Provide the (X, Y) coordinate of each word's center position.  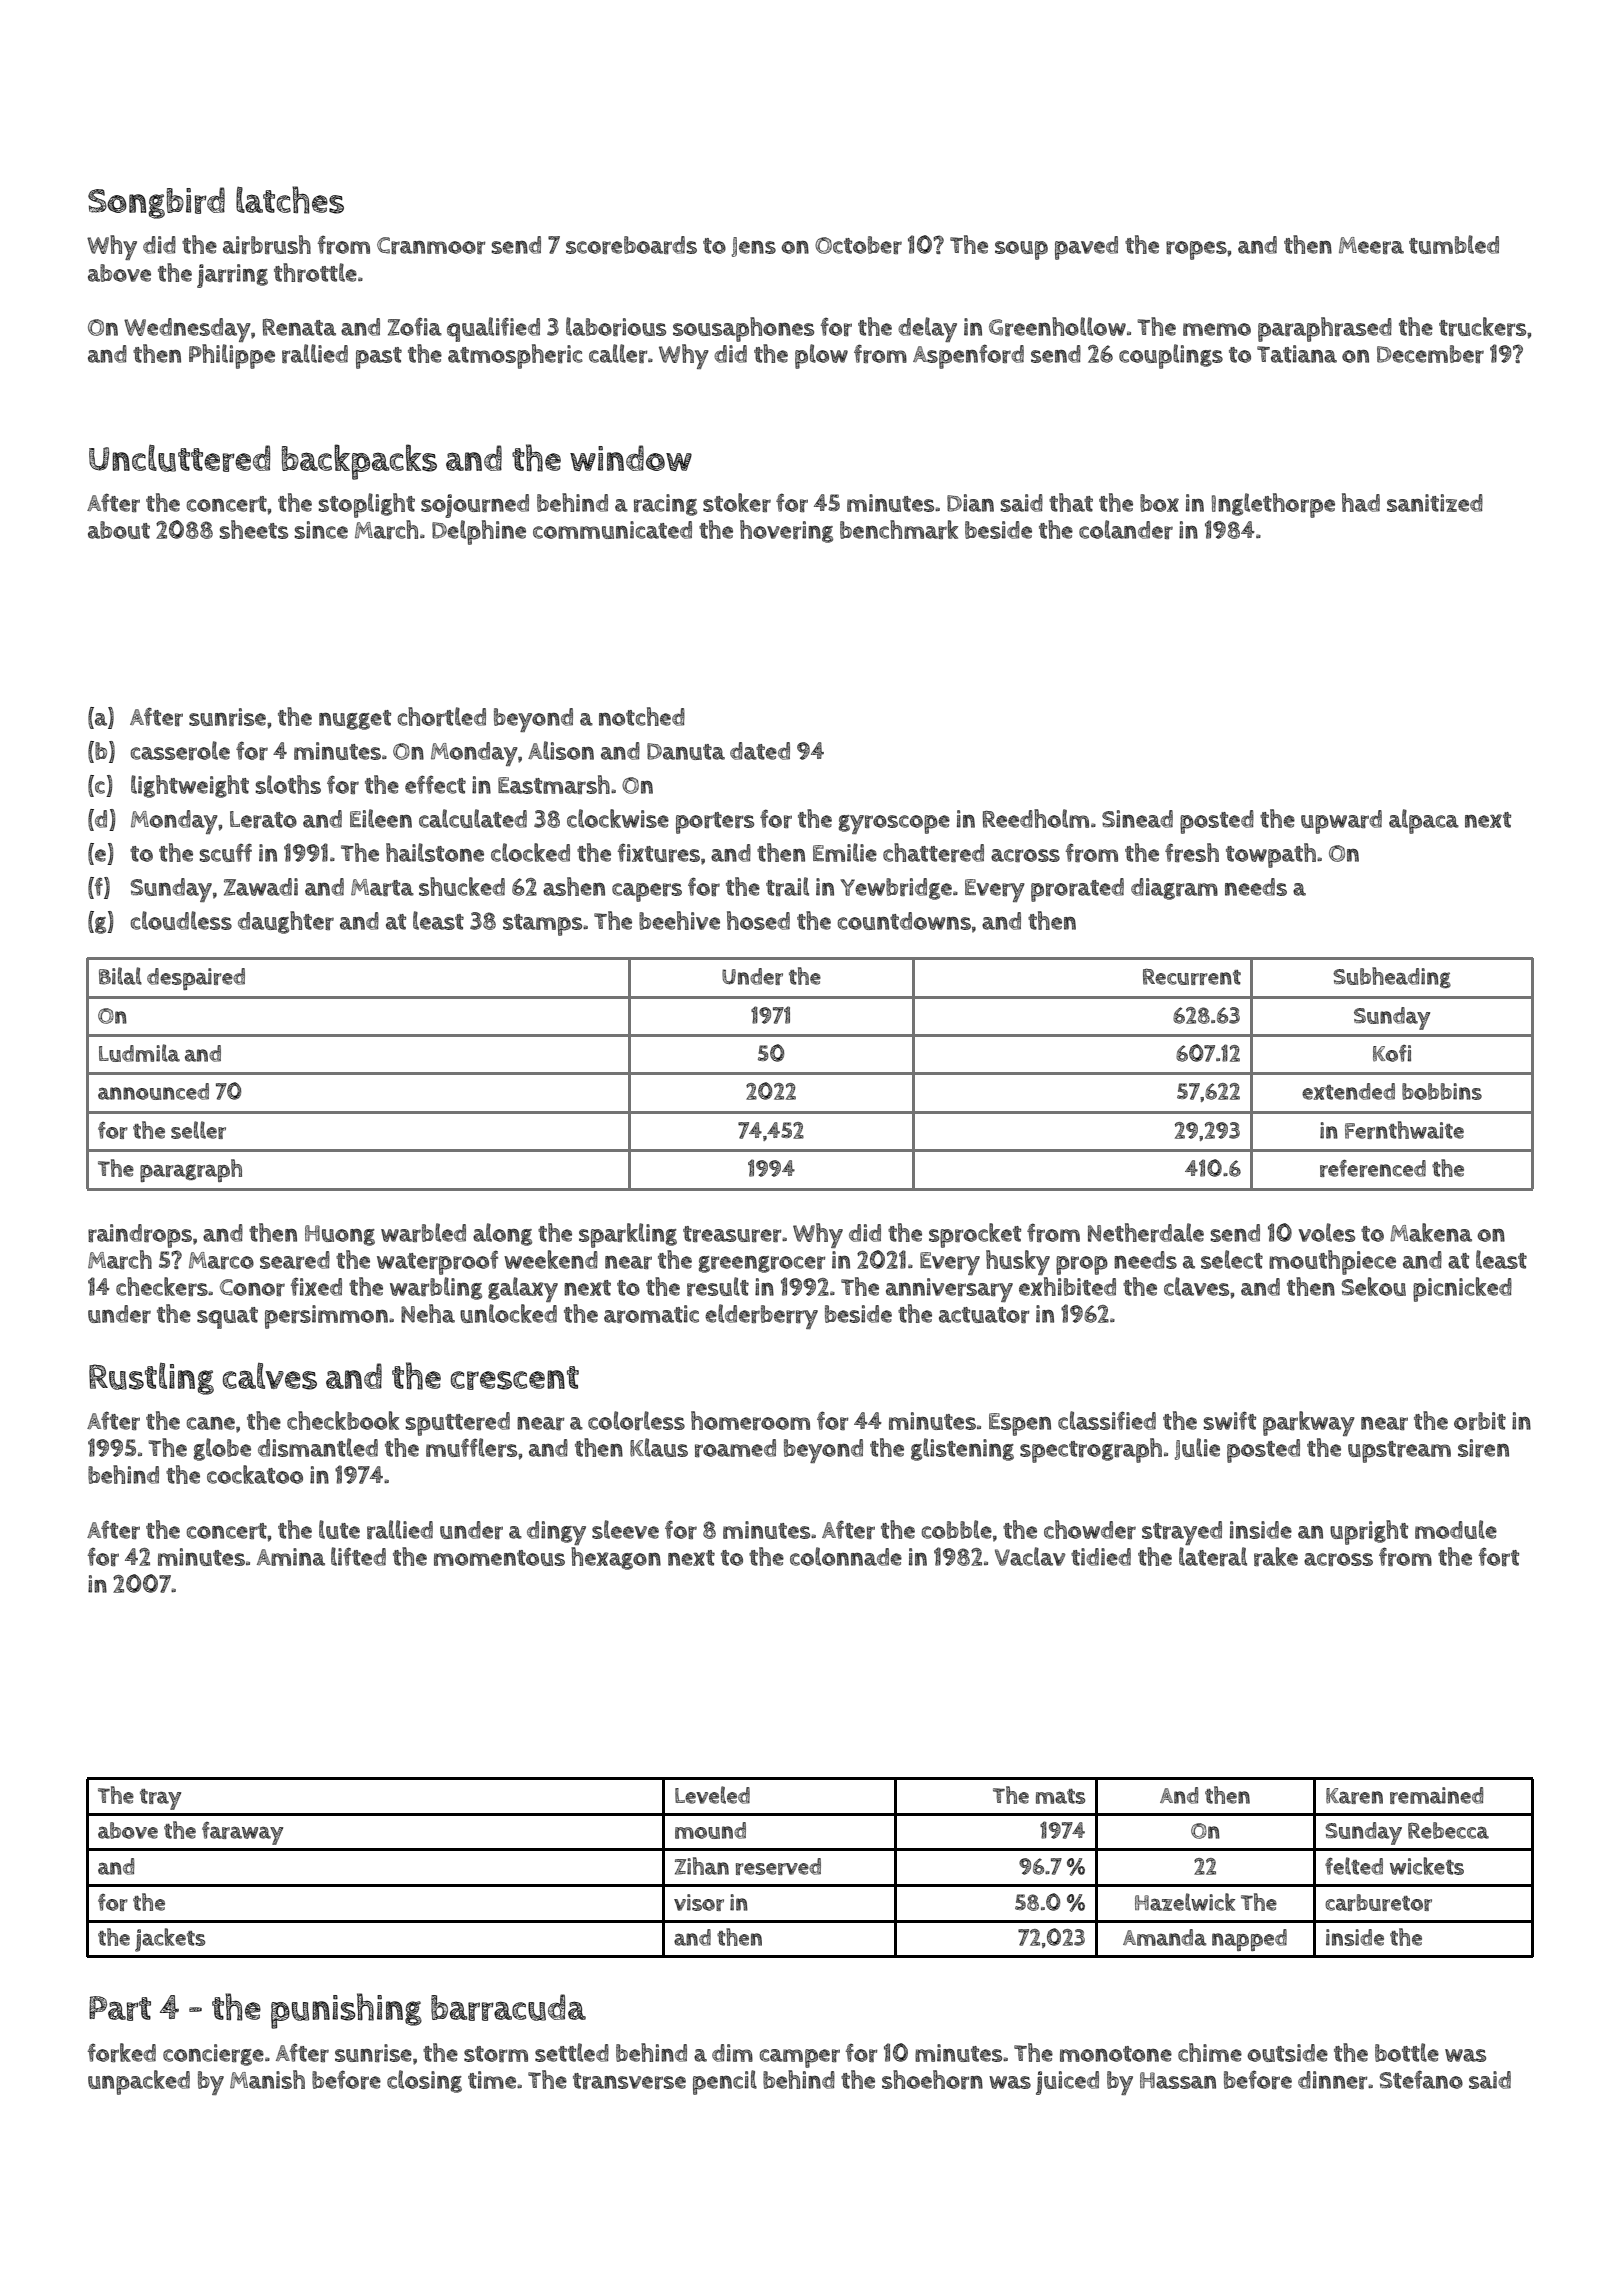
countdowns (904, 921)
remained (1436, 1795)
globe (222, 1449)
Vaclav (1030, 1556)
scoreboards (631, 245)
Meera (1371, 245)
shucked (462, 886)
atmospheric (515, 356)
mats (1060, 1796)
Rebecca (1448, 1830)
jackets (170, 1940)
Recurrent (1192, 976)
